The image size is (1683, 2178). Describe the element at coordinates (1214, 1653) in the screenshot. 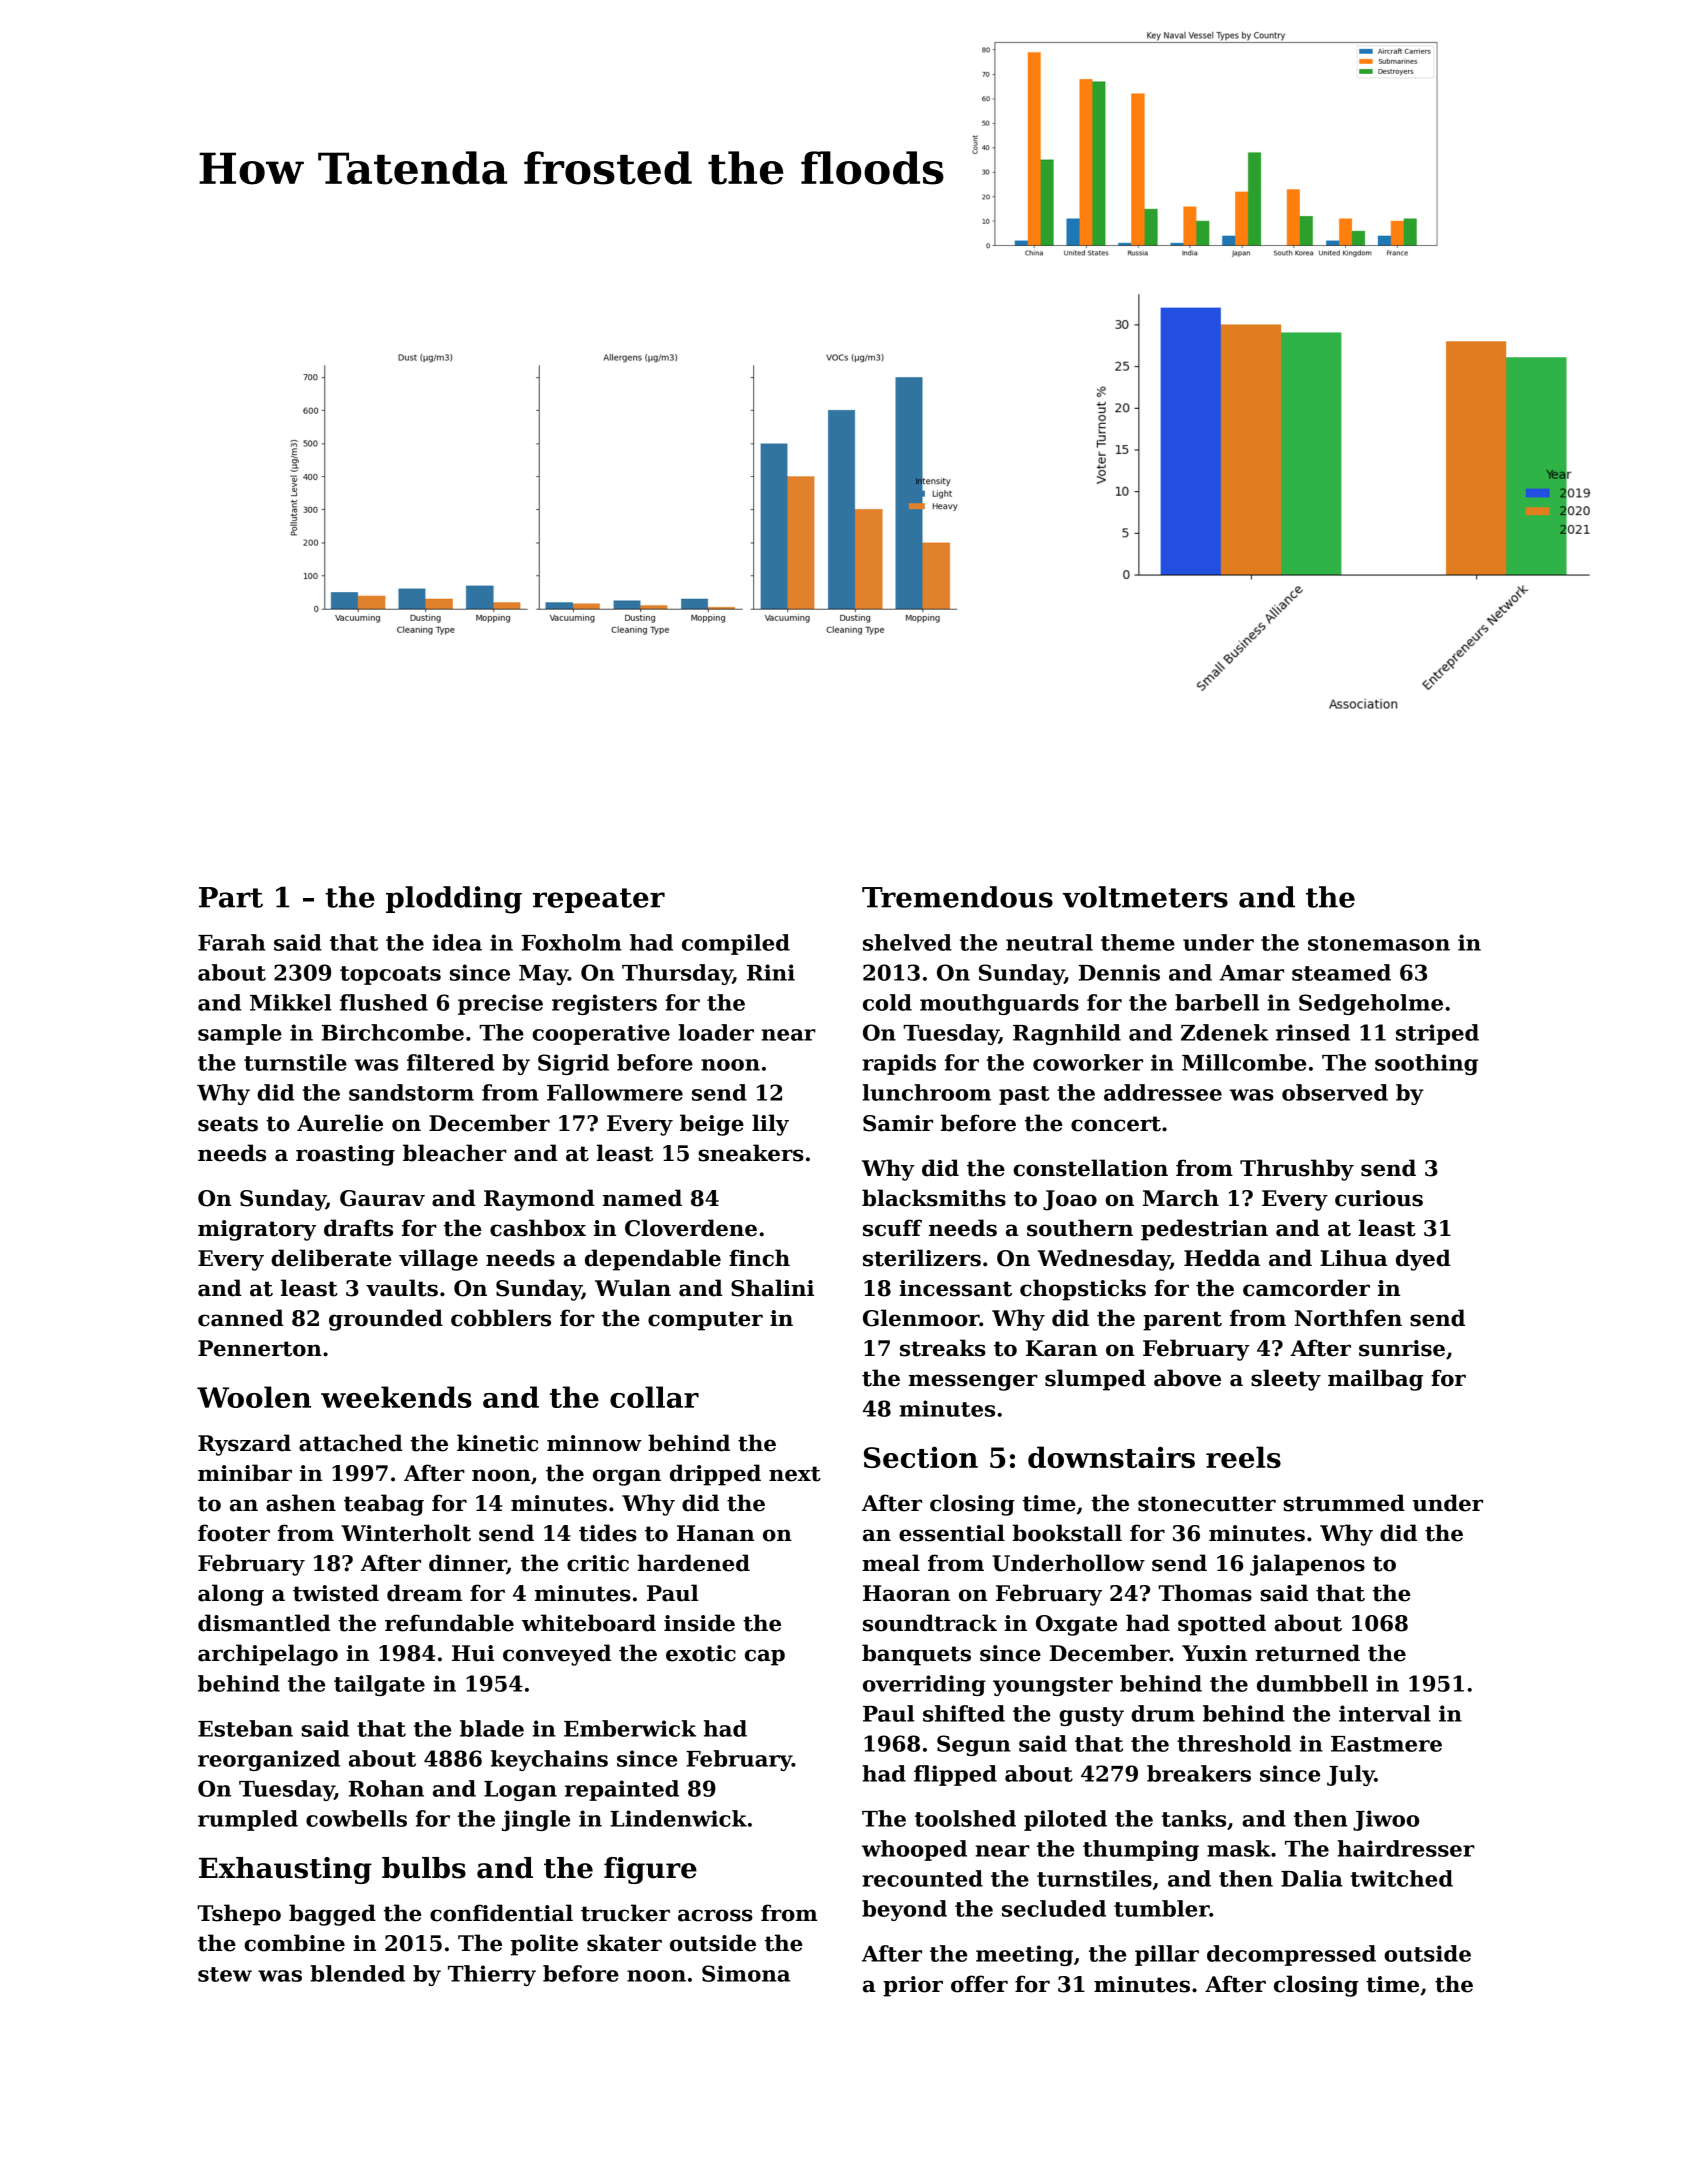

I see `Yuxin` at that location.
